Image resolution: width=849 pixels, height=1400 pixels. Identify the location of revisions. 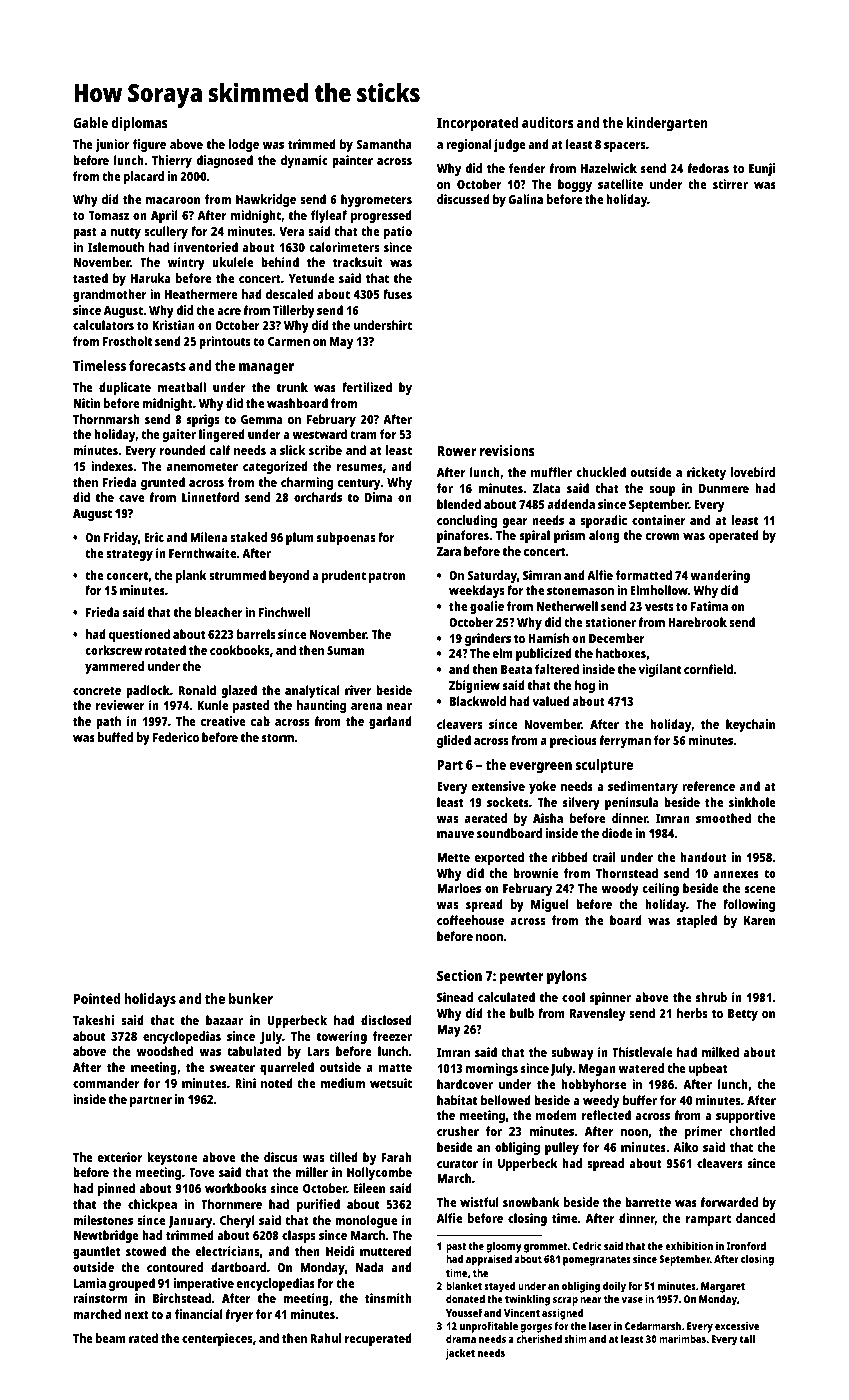
(507, 450).
